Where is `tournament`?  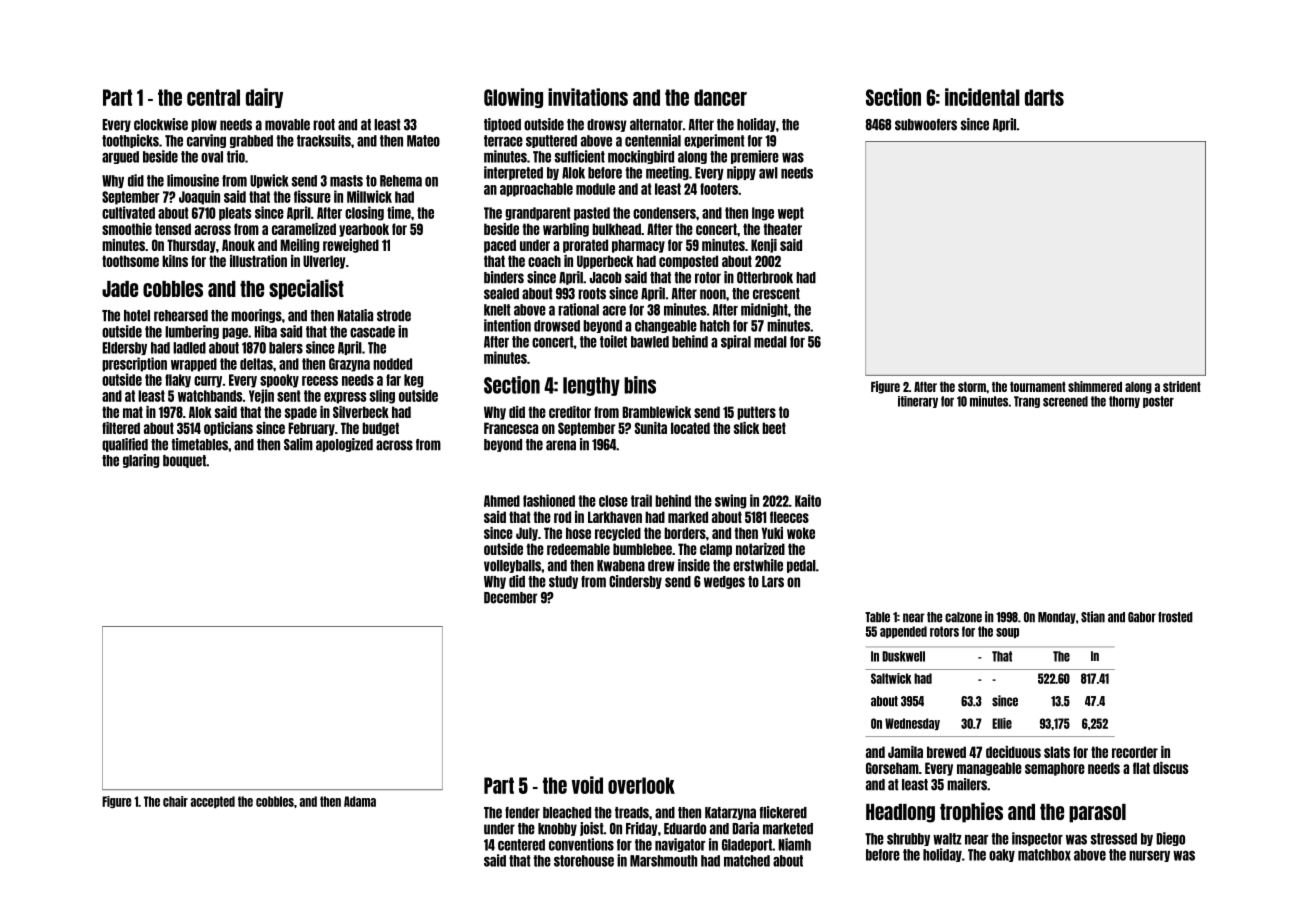 tournament is located at coordinates (1038, 387).
